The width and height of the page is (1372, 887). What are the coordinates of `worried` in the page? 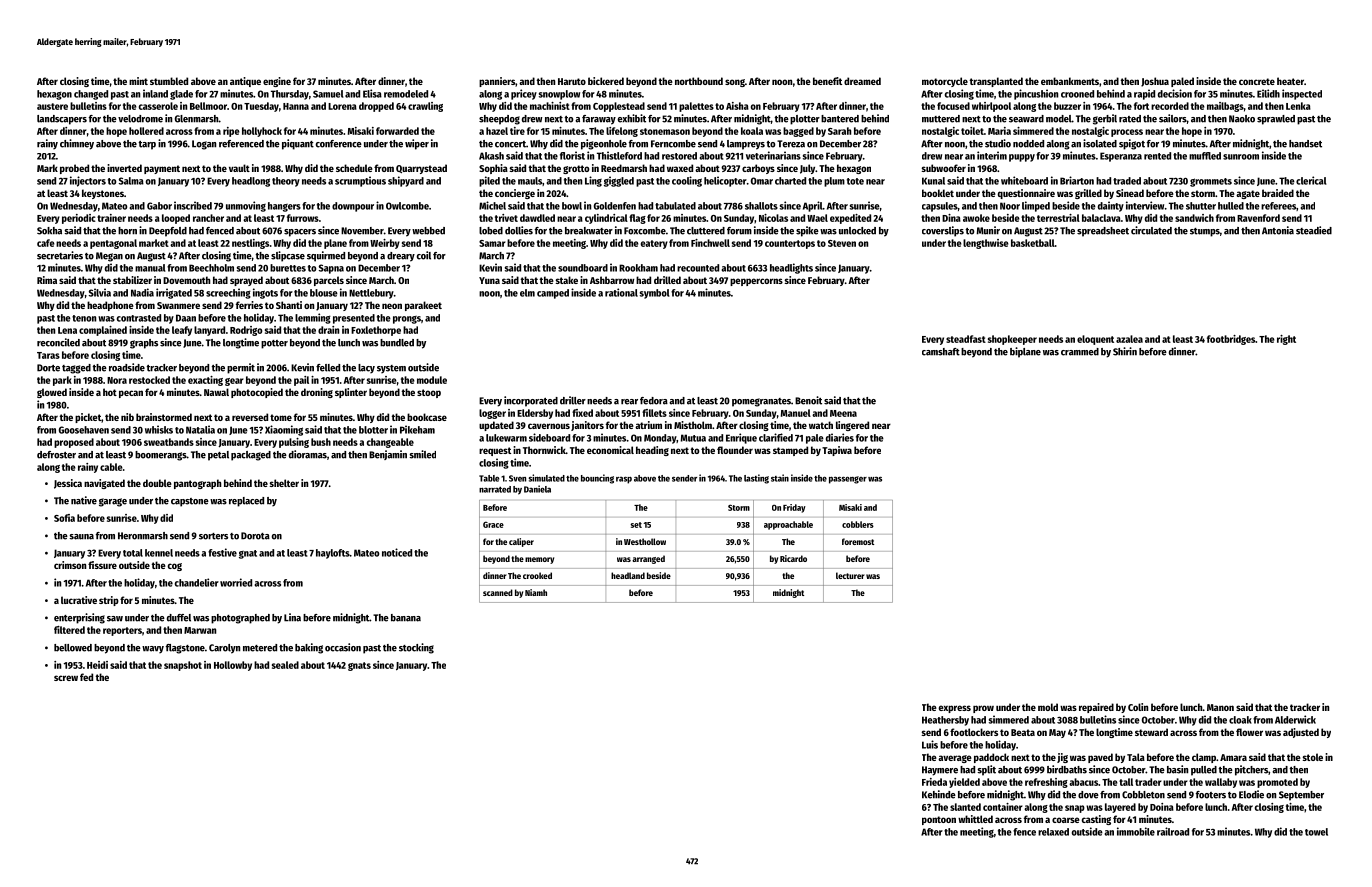 It's located at (236, 582).
